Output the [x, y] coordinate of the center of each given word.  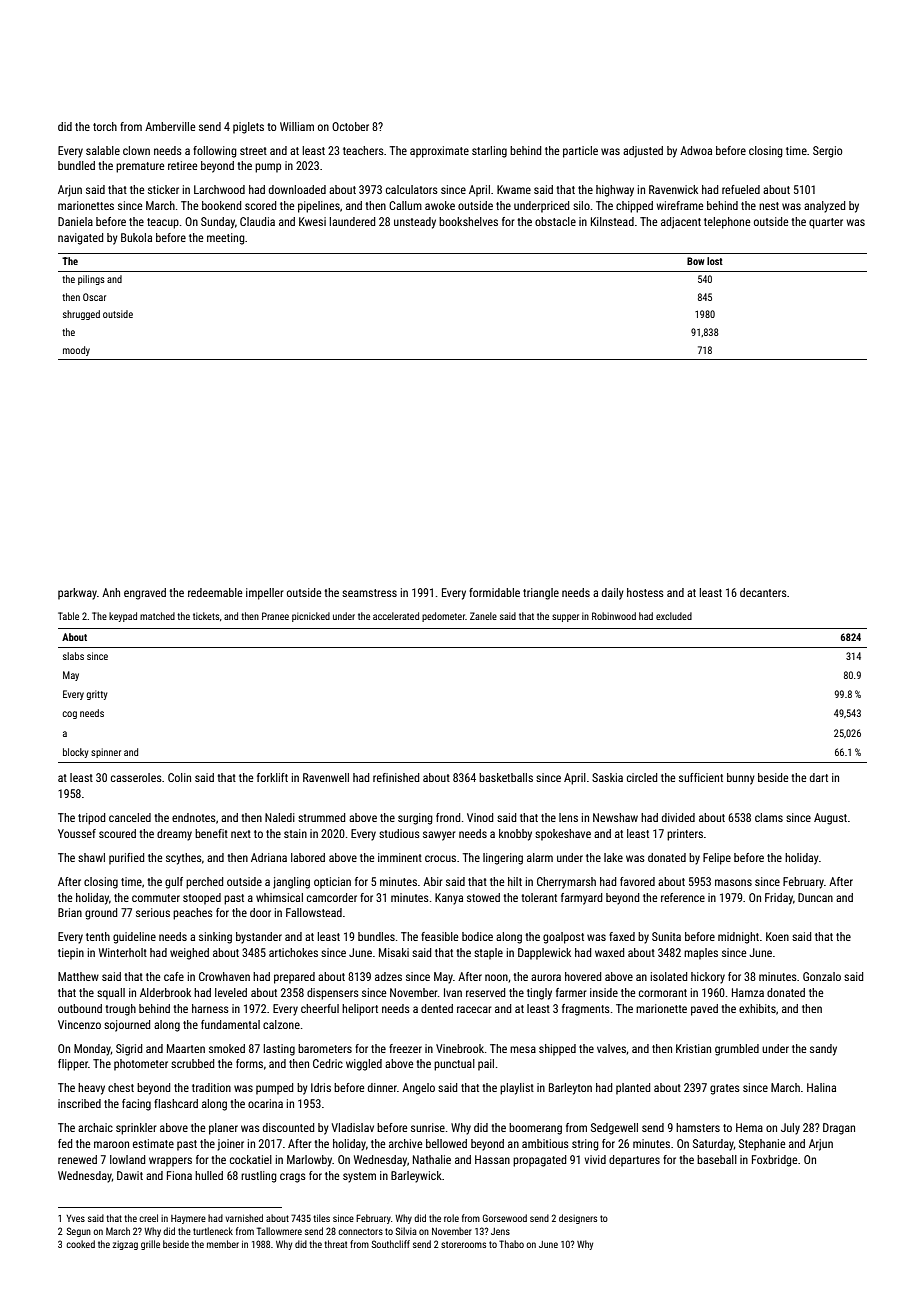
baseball [717, 1159]
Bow [696, 261]
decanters [763, 592]
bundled [76, 165]
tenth [98, 936]
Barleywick [416, 1177]
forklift [272, 777]
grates [725, 1089]
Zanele [483, 616]
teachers [363, 150]
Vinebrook [460, 1048]
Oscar [94, 297]
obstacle [555, 221]
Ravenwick [673, 189]
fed [65, 1143]
